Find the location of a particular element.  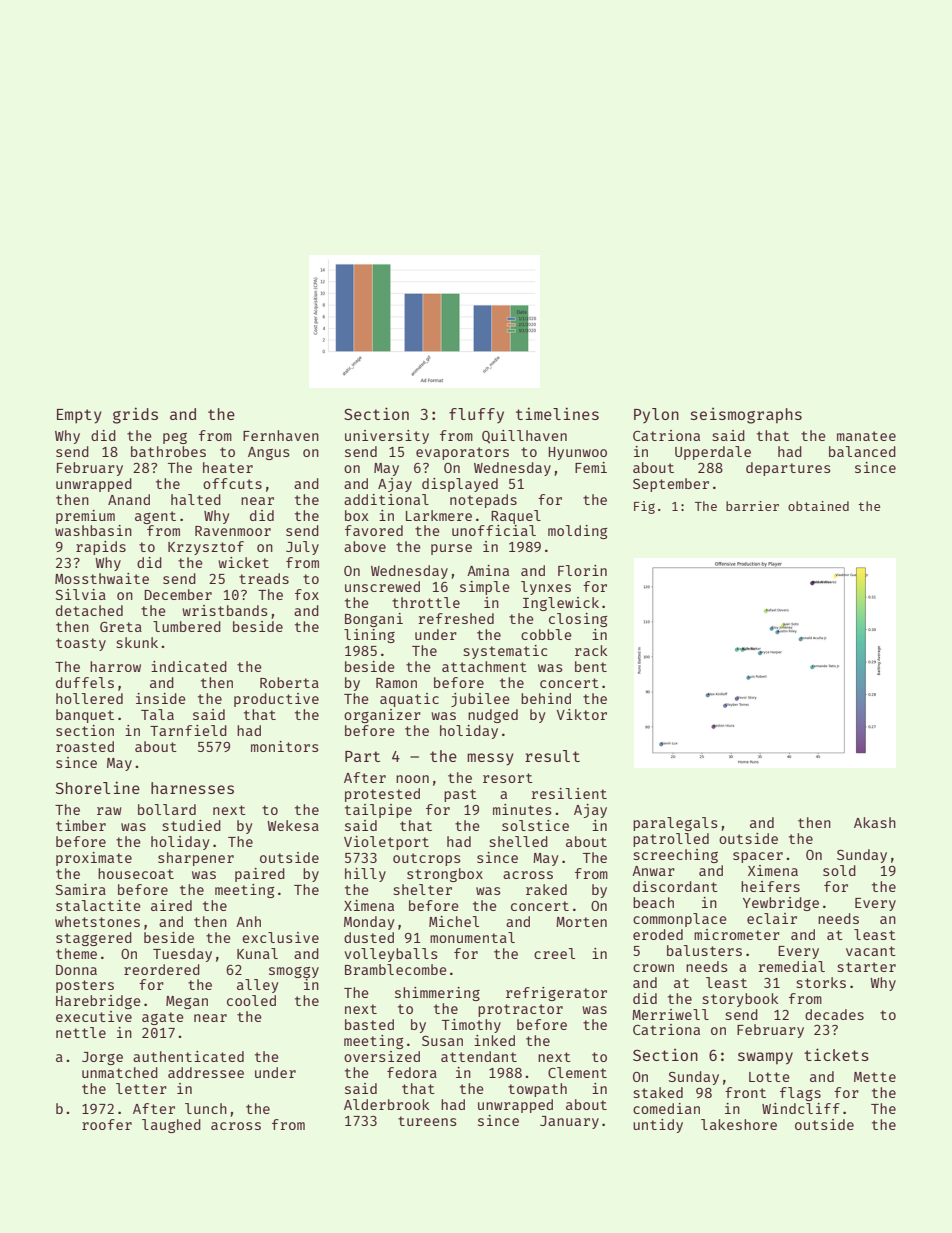

Akash is located at coordinates (875, 822).
